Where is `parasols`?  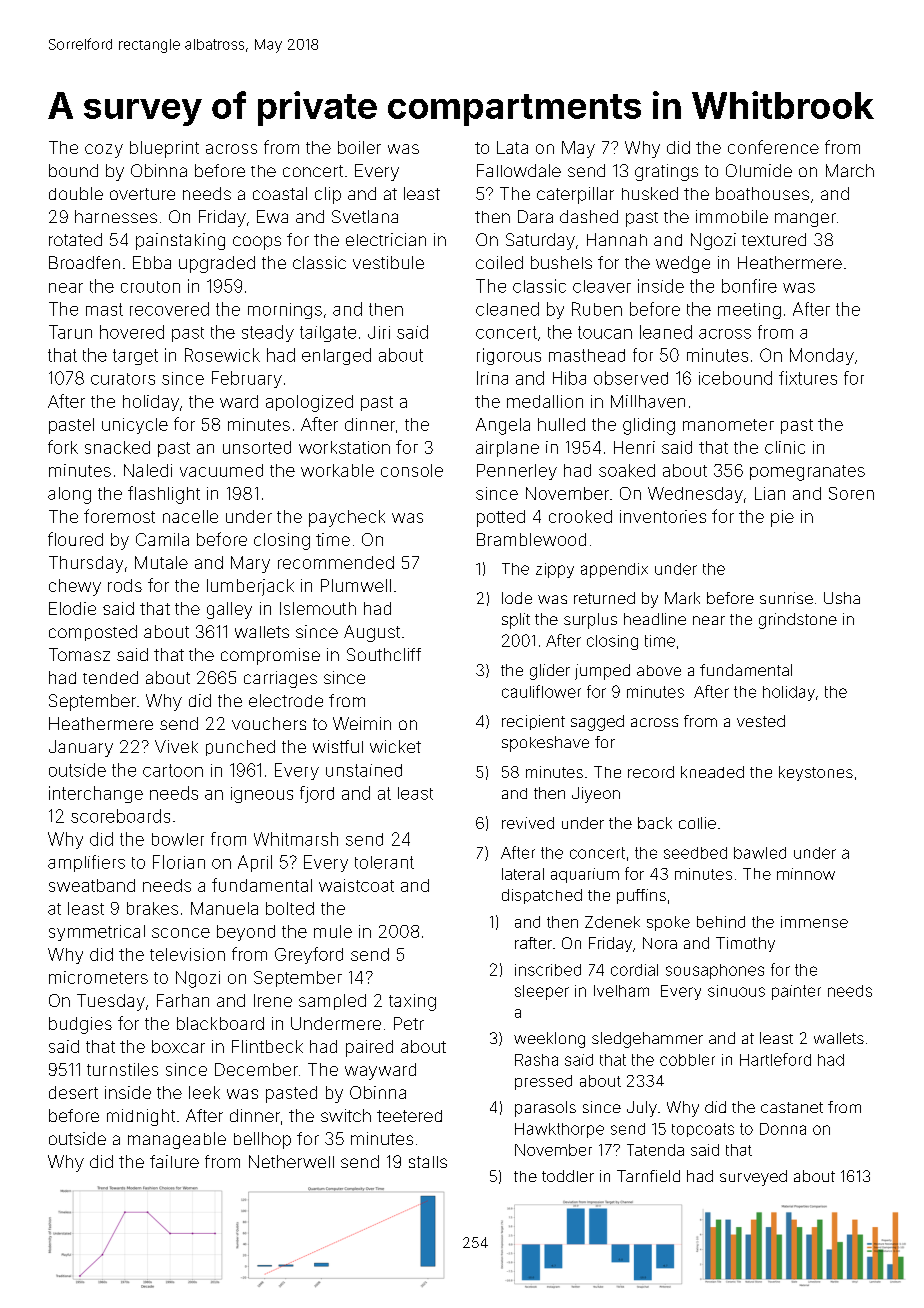
parasols is located at coordinates (545, 1109).
